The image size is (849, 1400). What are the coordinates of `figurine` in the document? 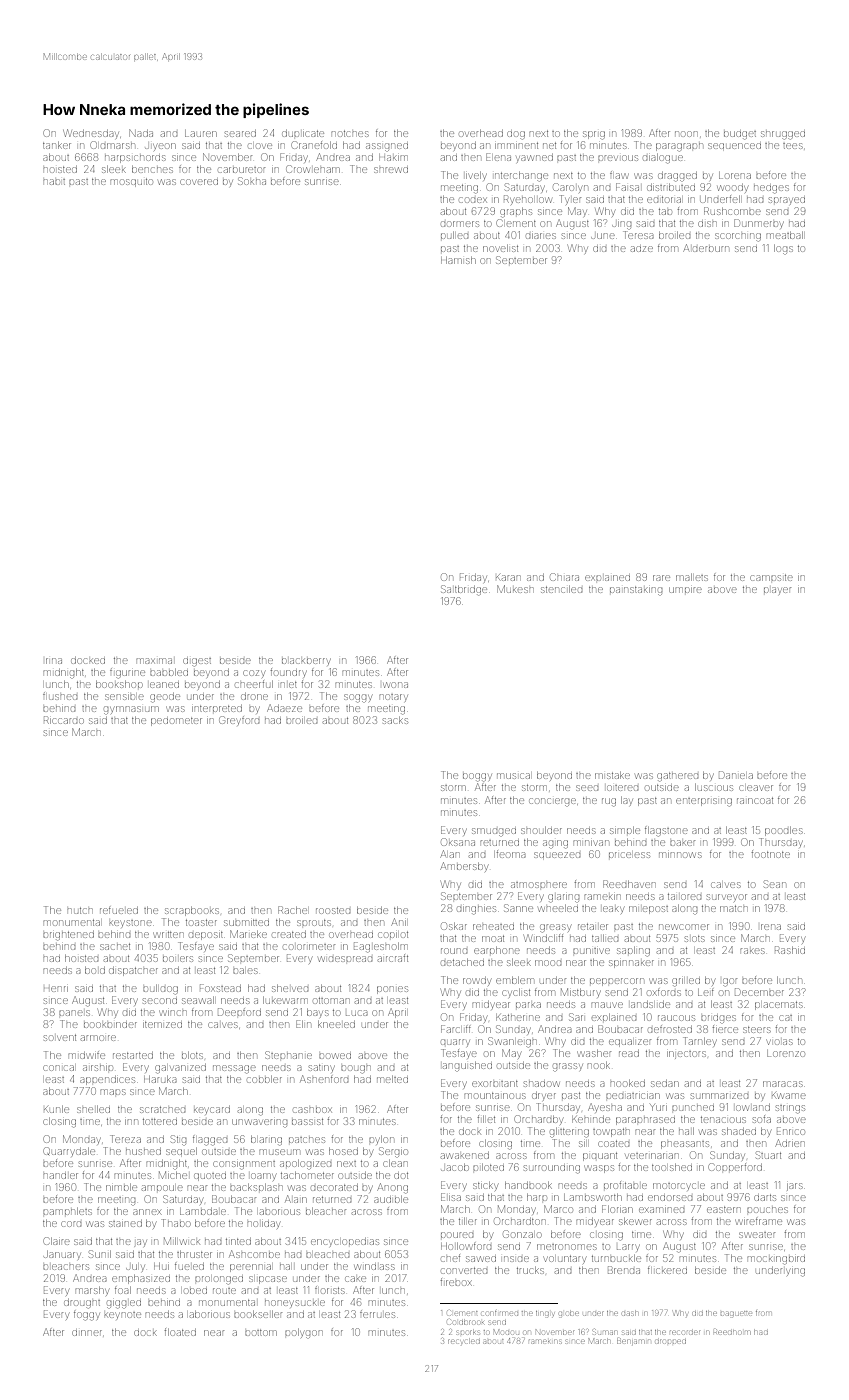 It's located at (127, 673).
